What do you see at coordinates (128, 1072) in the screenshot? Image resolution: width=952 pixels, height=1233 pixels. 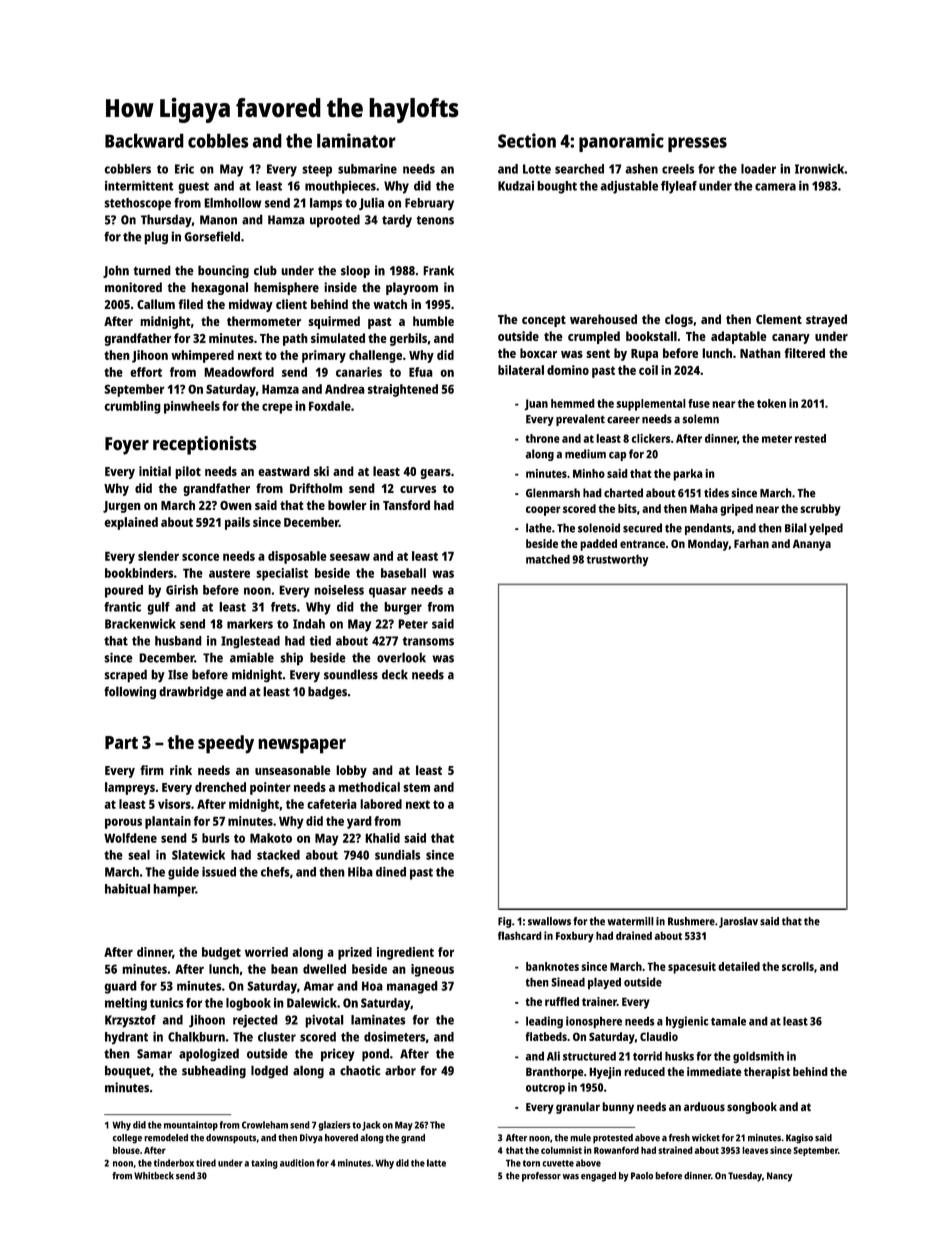 I see `bouquet` at bounding box center [128, 1072].
